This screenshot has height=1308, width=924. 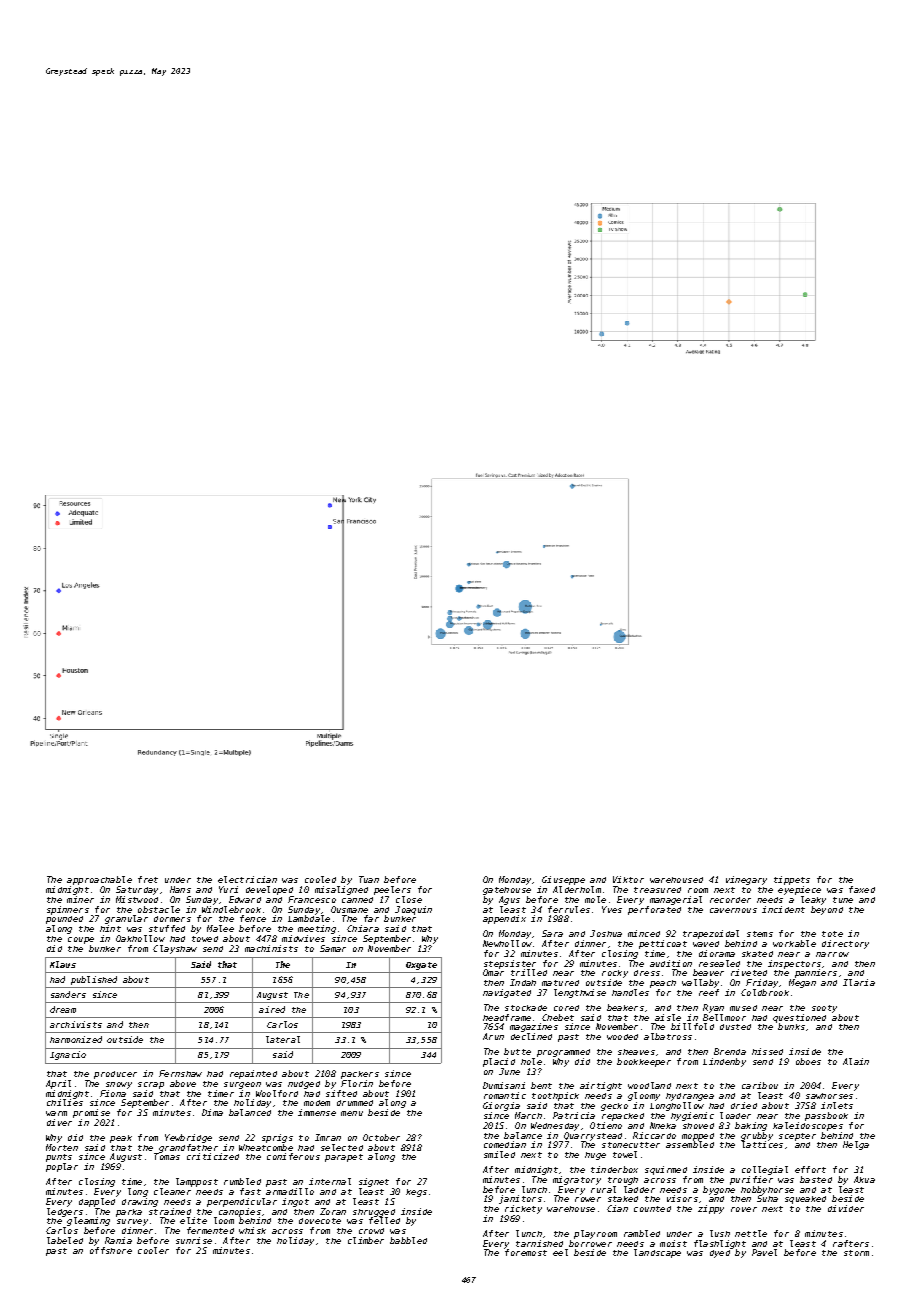 What do you see at coordinates (682, 1198) in the screenshot?
I see `visors` at bounding box center [682, 1198].
